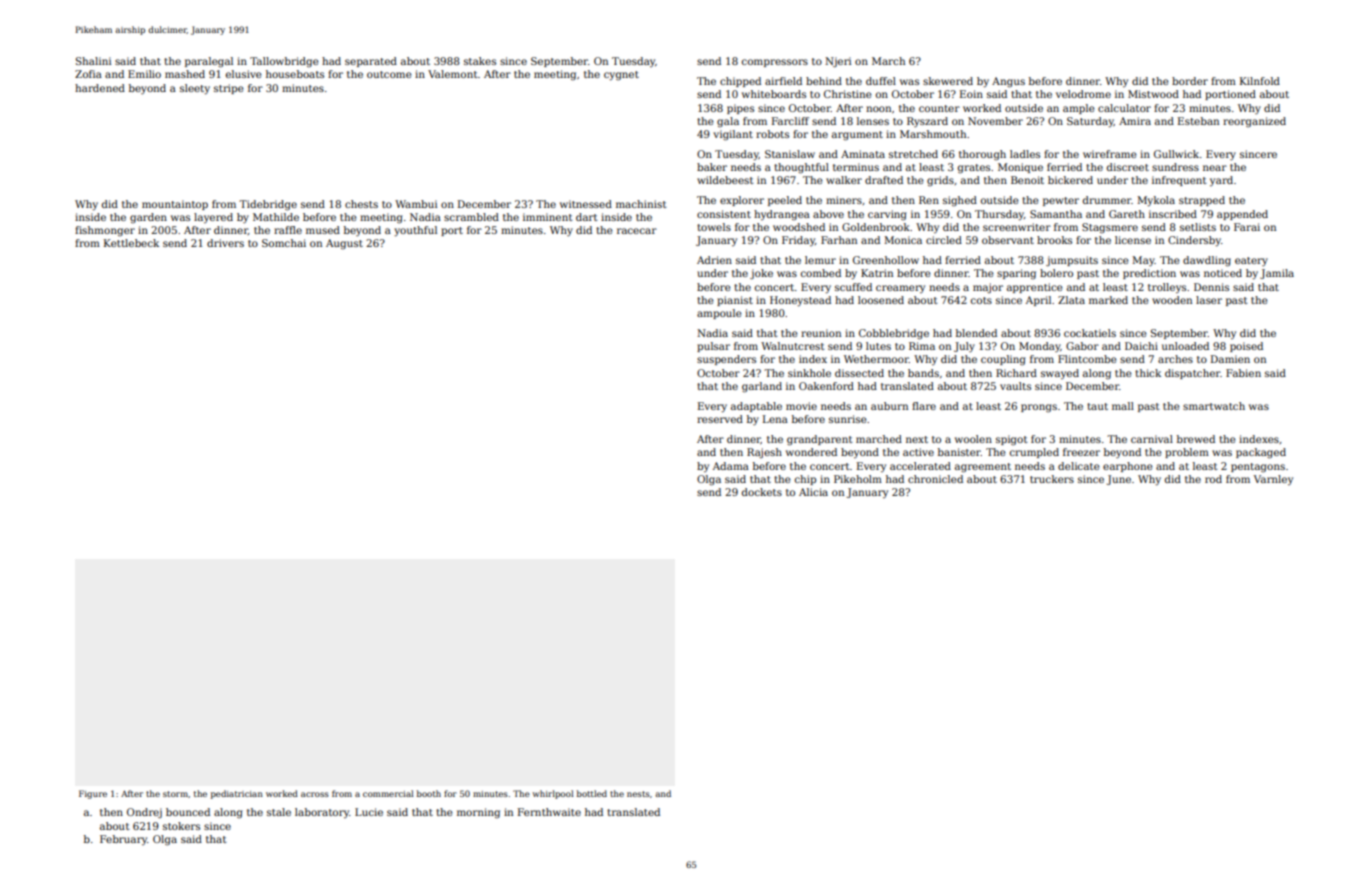 The image size is (1372, 887). I want to click on Alicia, so click(813, 492).
